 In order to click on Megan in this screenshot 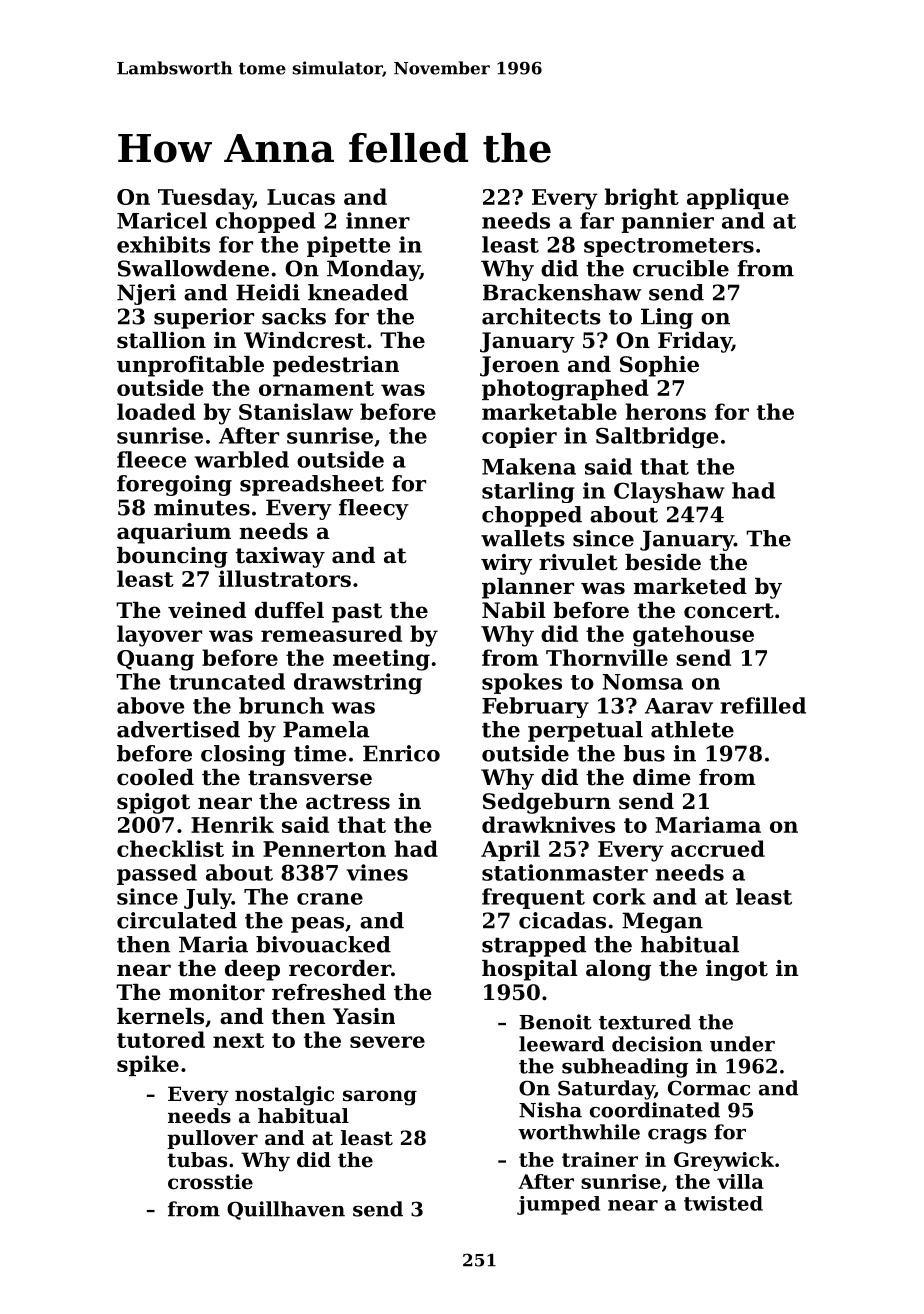, I will do `click(662, 922)`.
